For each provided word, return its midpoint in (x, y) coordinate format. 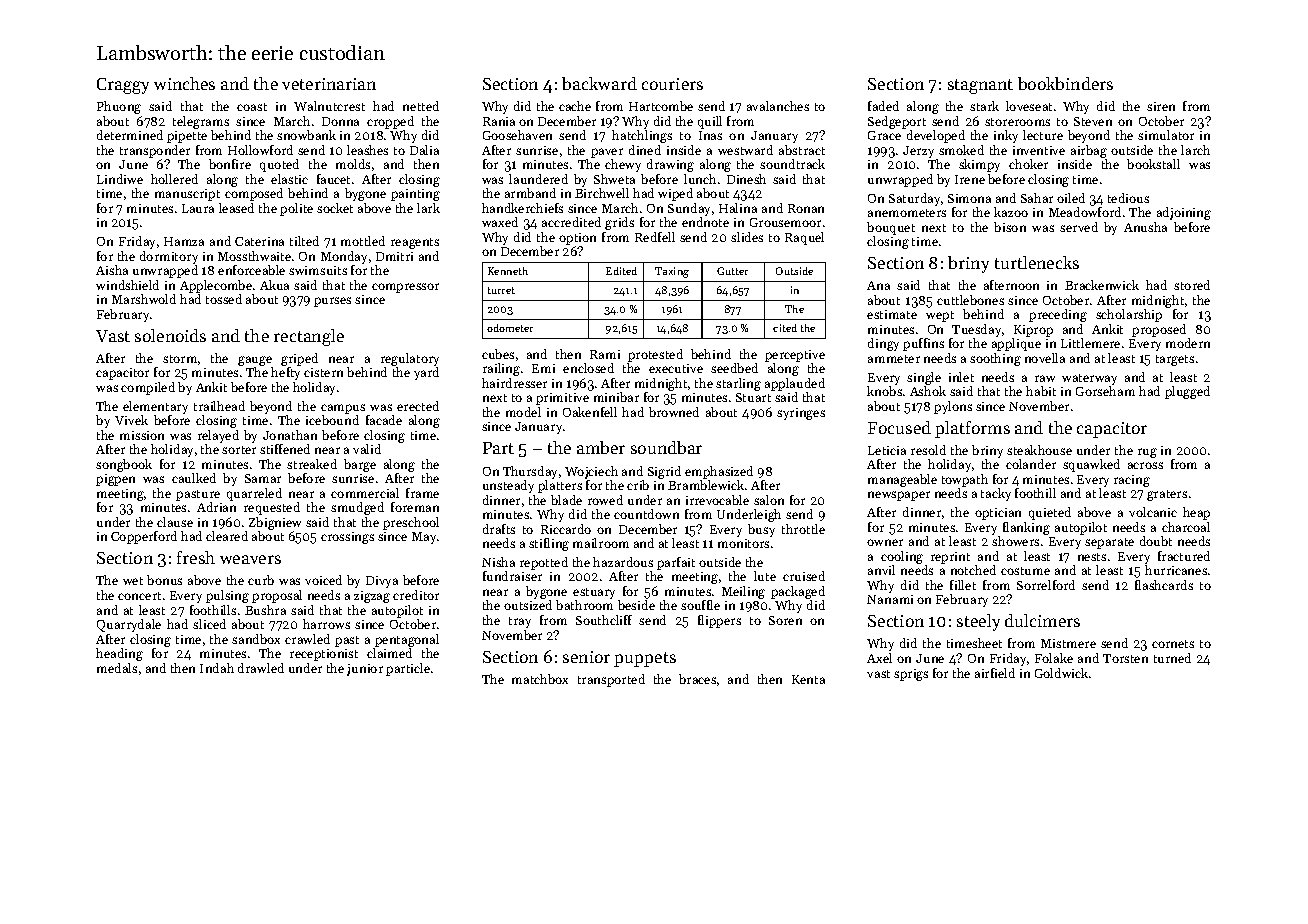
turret (501, 290)
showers (1015, 541)
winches (184, 83)
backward (599, 83)
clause (175, 522)
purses (332, 302)
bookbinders (1065, 83)
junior (365, 670)
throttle (803, 529)
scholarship (1129, 315)
